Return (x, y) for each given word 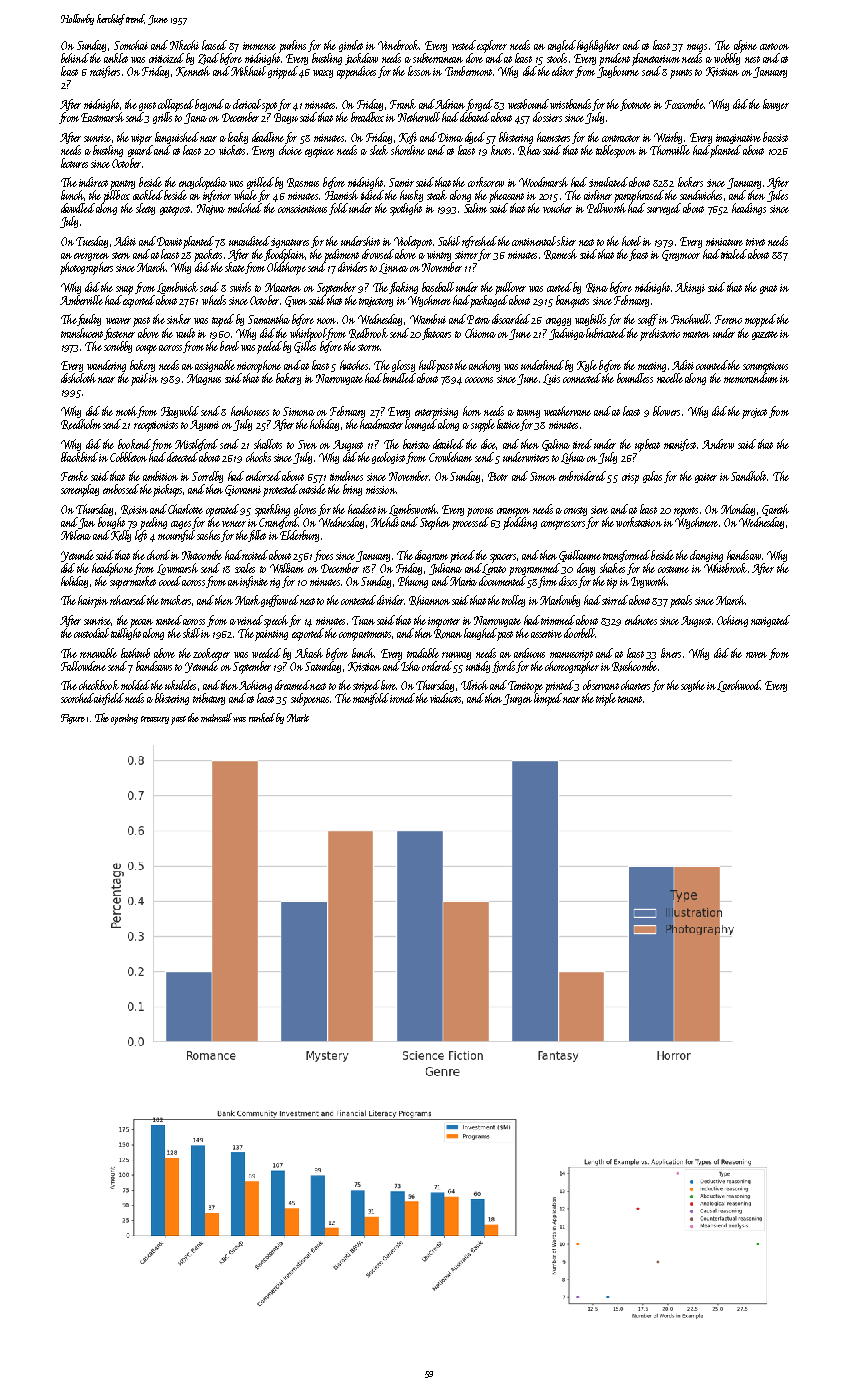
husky (411, 196)
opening (124, 719)
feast (638, 255)
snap (124, 290)
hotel (631, 241)
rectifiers (105, 72)
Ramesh (560, 254)
